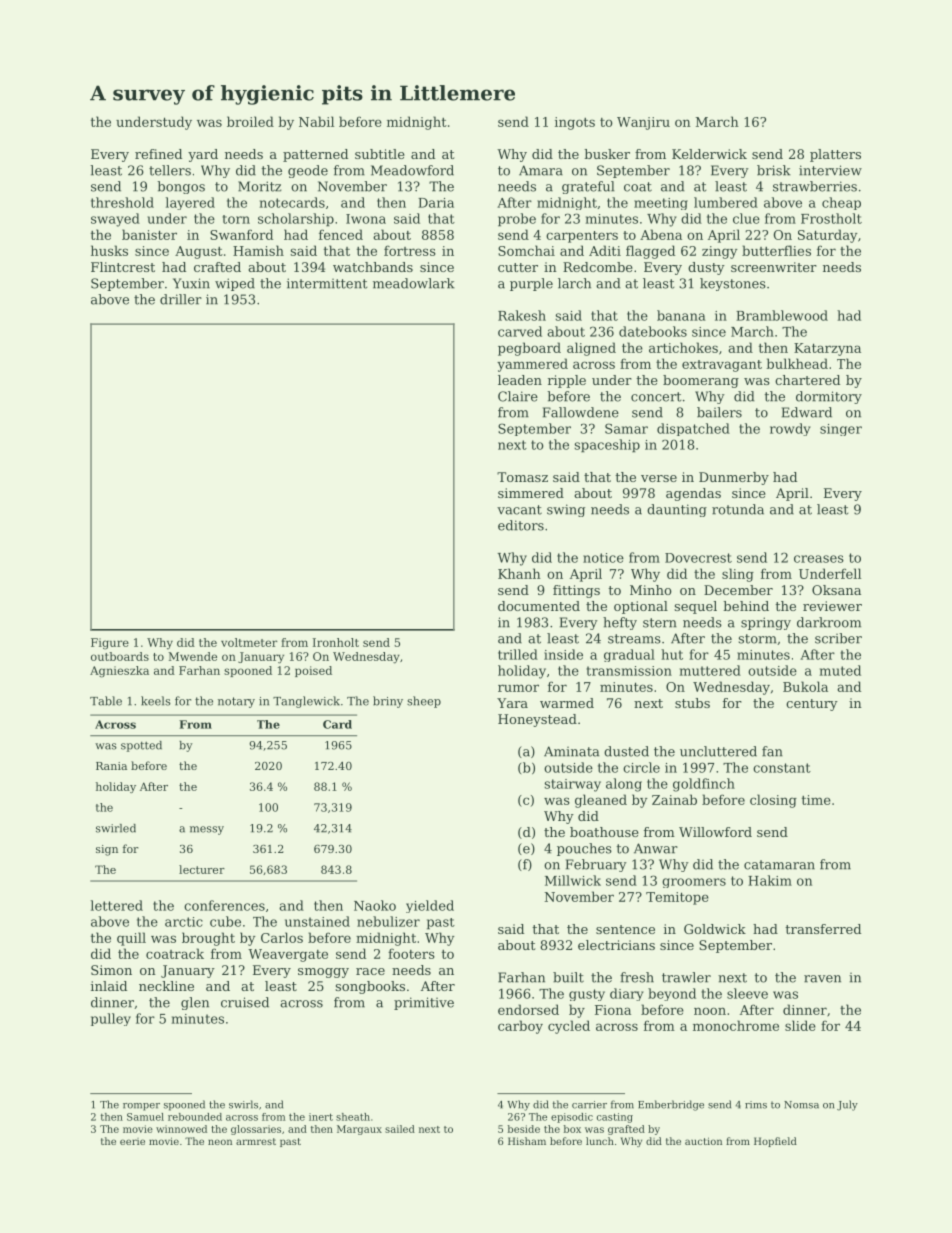  What do you see at coordinates (575, 123) in the page?
I see `ingots` at bounding box center [575, 123].
